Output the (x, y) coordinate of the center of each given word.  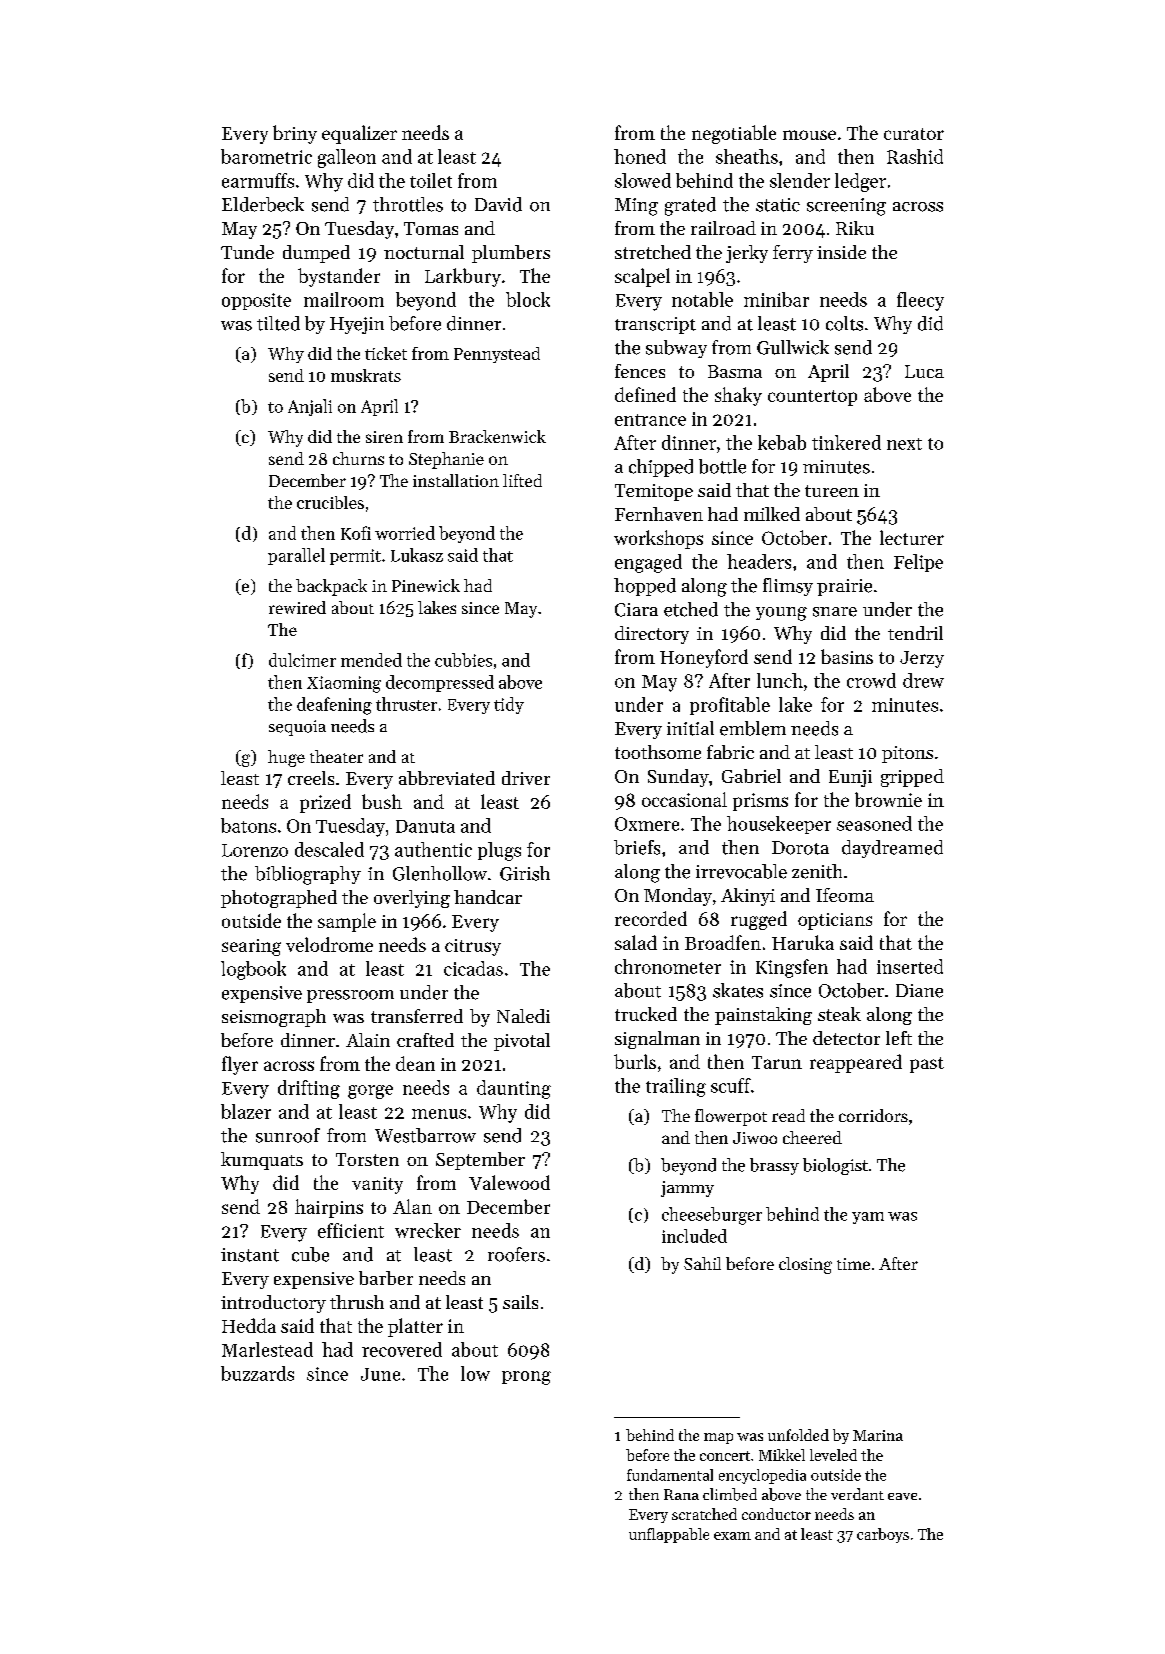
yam (868, 1218)
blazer (246, 1111)
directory (652, 635)
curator (914, 134)
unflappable (669, 1535)
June (380, 1374)
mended (371, 660)
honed (640, 156)
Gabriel (751, 776)
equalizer (359, 134)
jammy (687, 1189)
